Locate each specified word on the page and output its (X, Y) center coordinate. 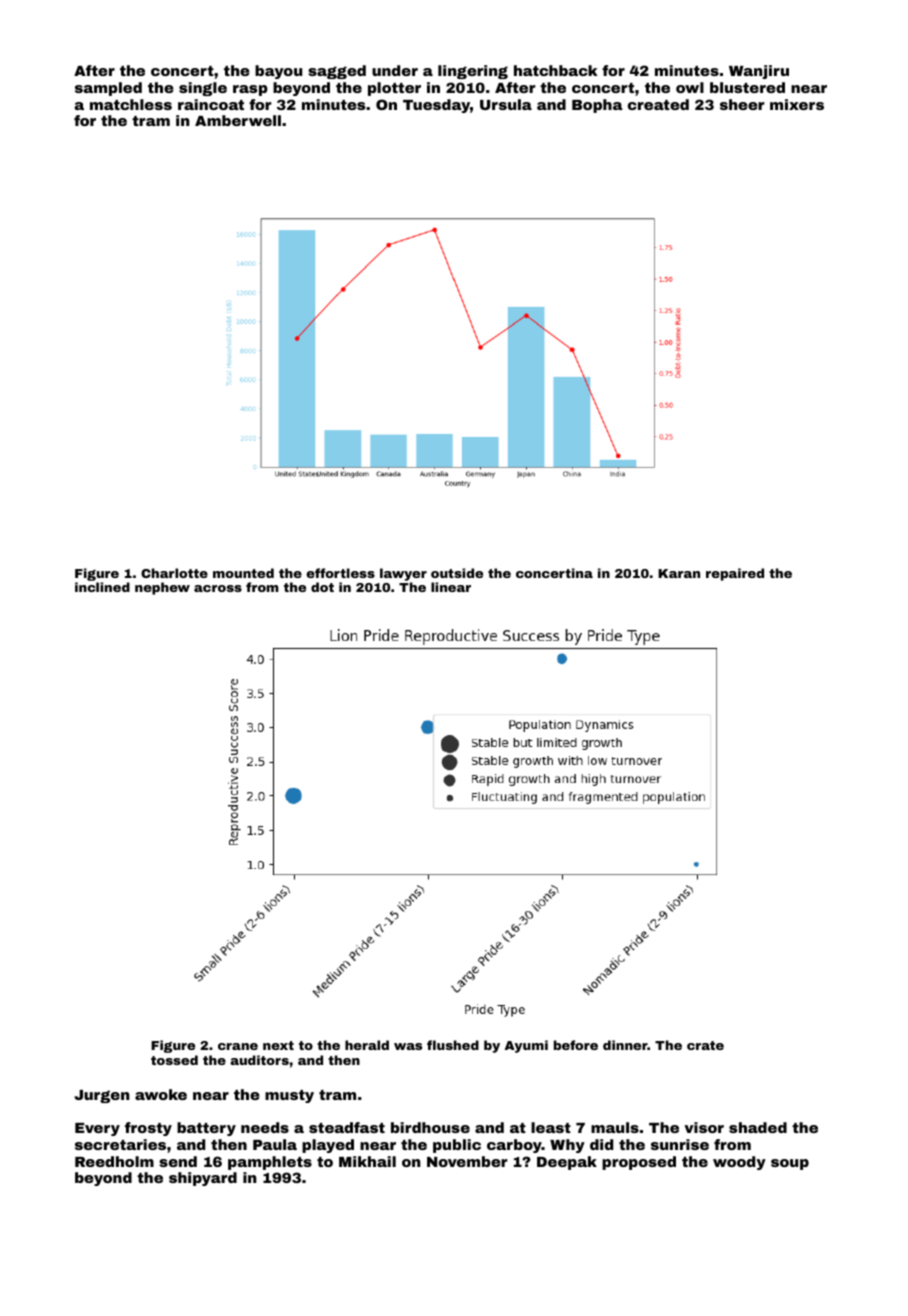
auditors (259, 1060)
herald (367, 1045)
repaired (735, 574)
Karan (679, 573)
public (457, 1146)
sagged (337, 72)
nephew (162, 588)
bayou (278, 72)
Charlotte (174, 573)
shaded (758, 1127)
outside (457, 573)
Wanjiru (759, 72)
